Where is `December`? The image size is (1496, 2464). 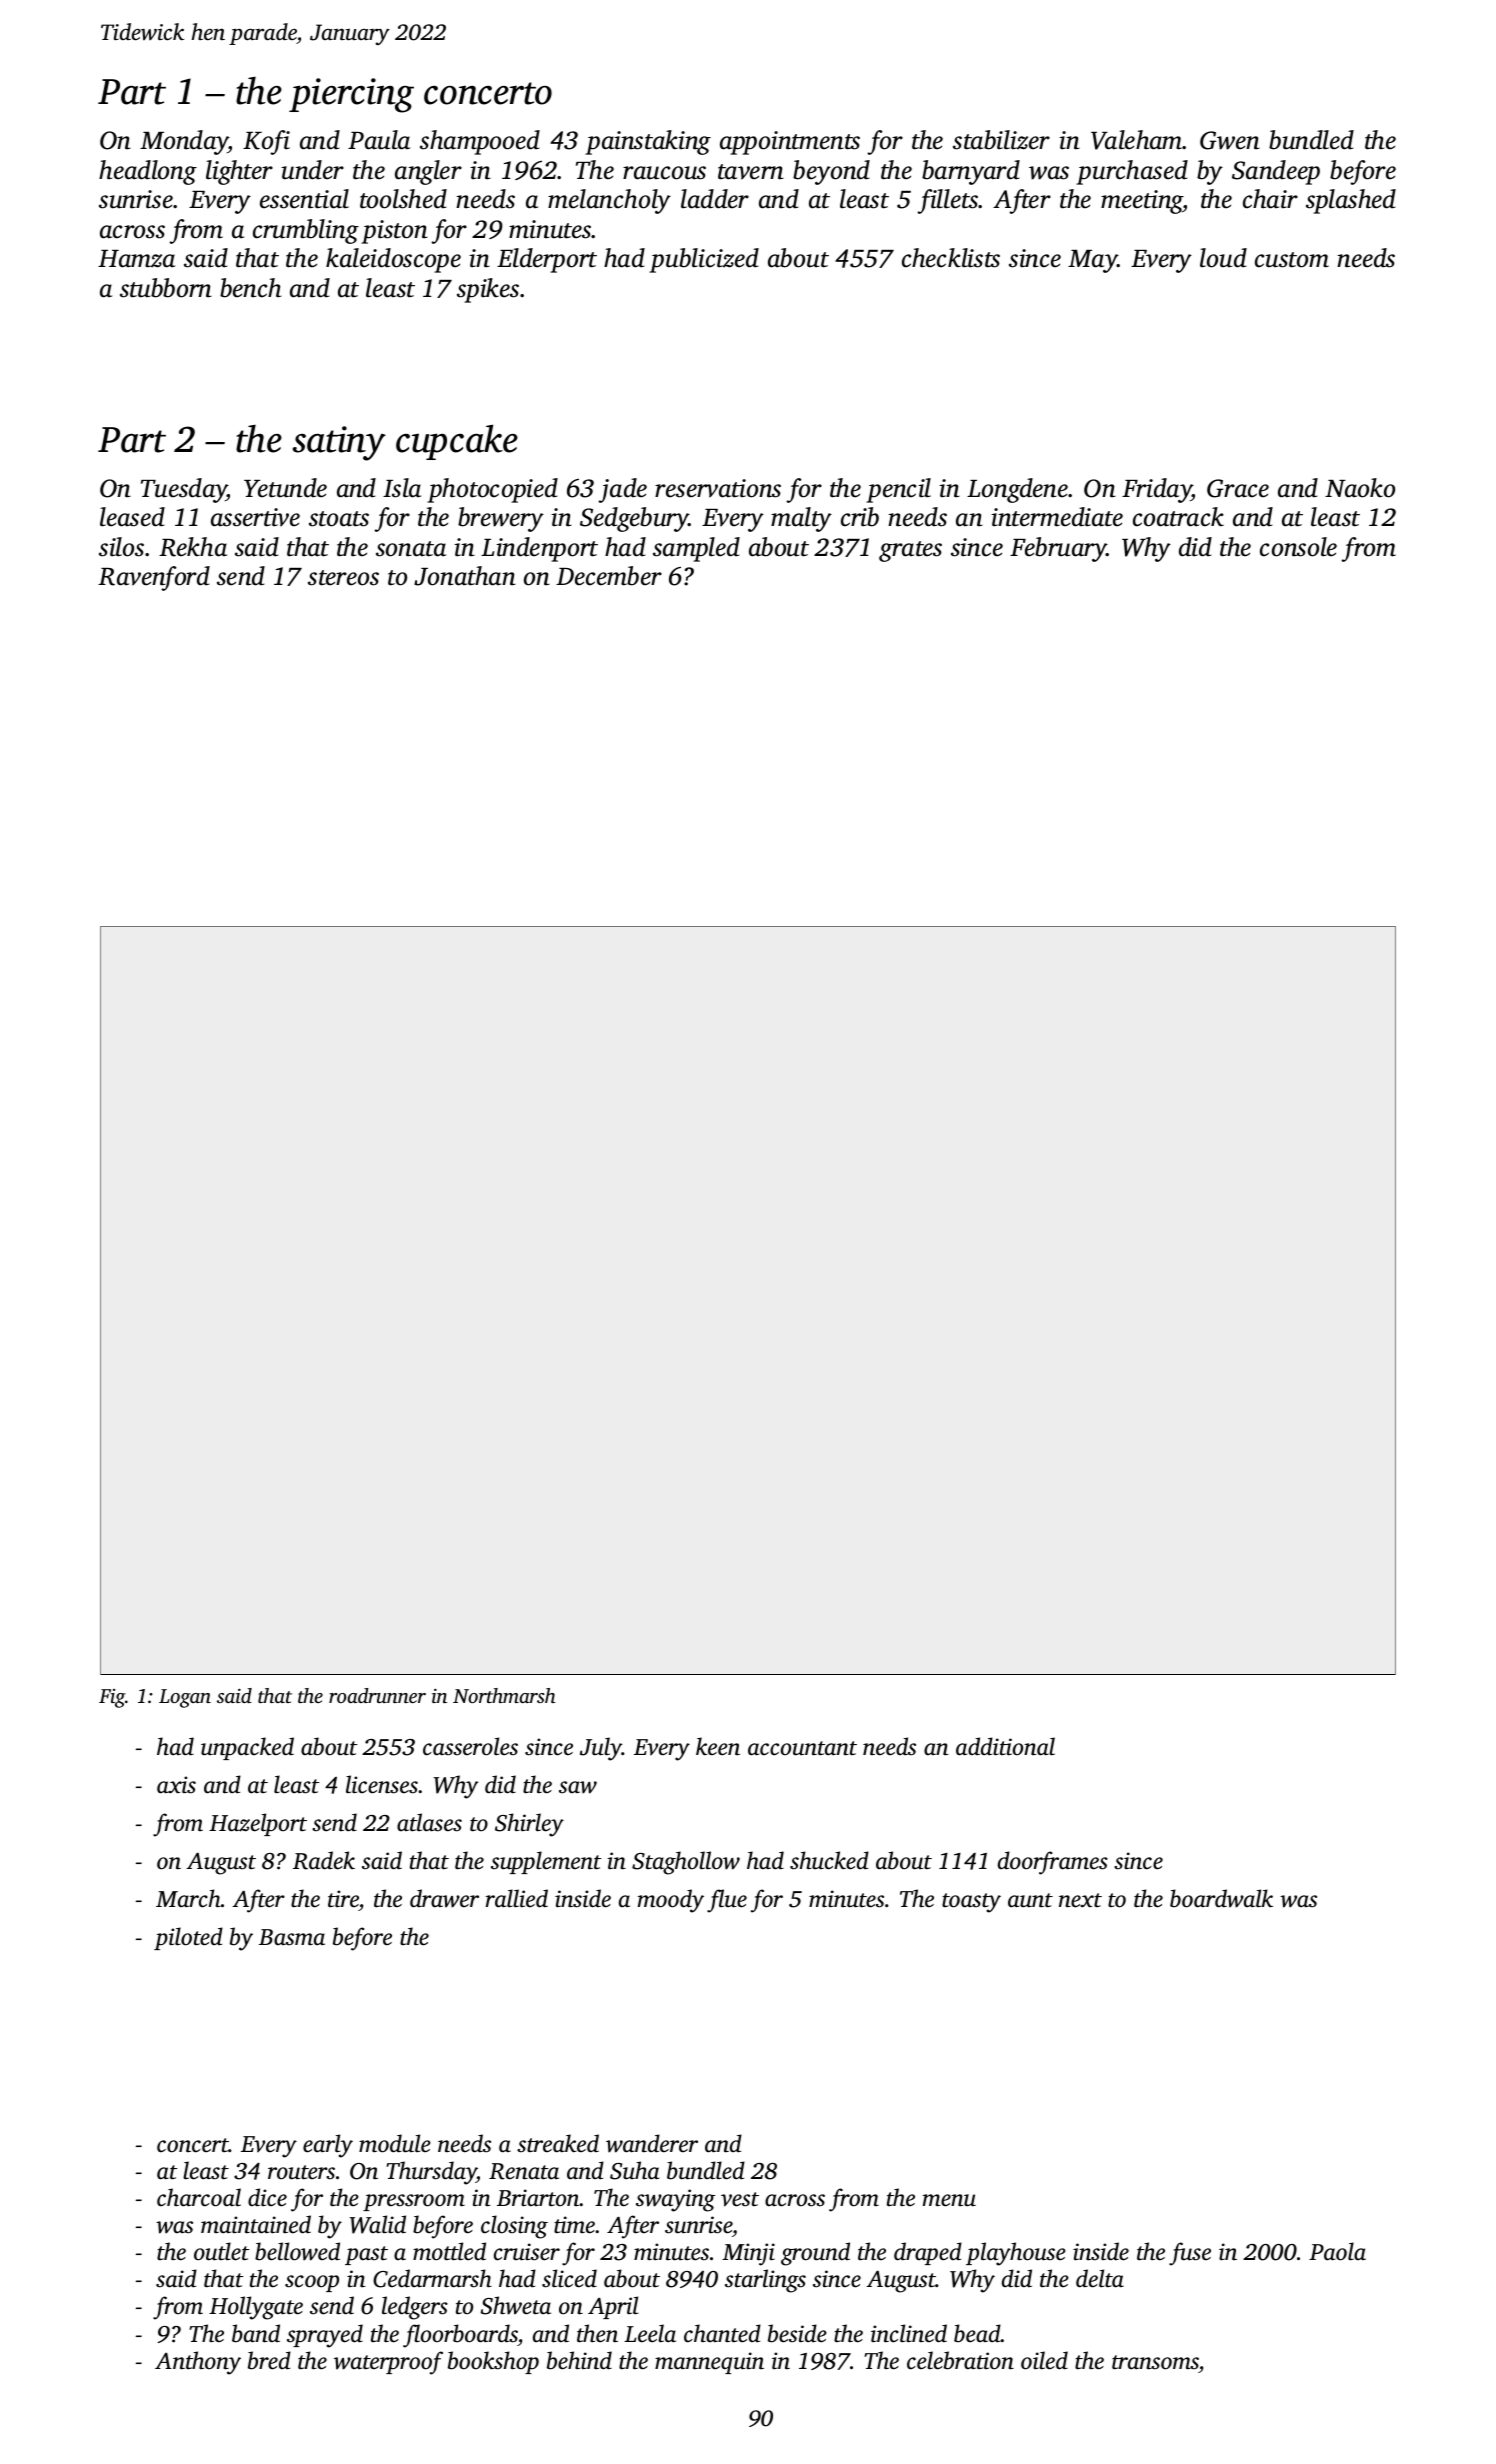 December is located at coordinates (609, 576).
